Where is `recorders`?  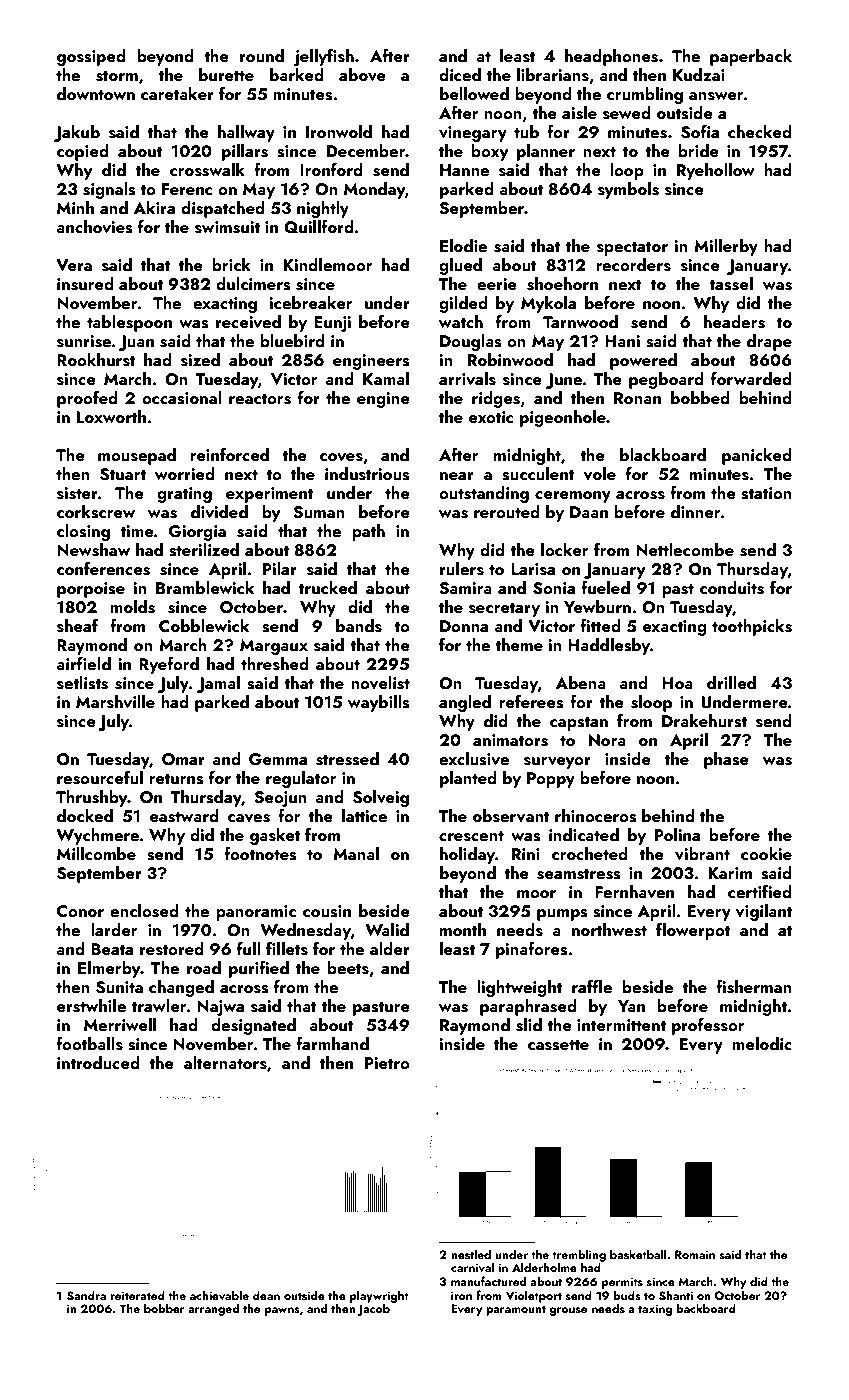 recorders is located at coordinates (633, 265).
